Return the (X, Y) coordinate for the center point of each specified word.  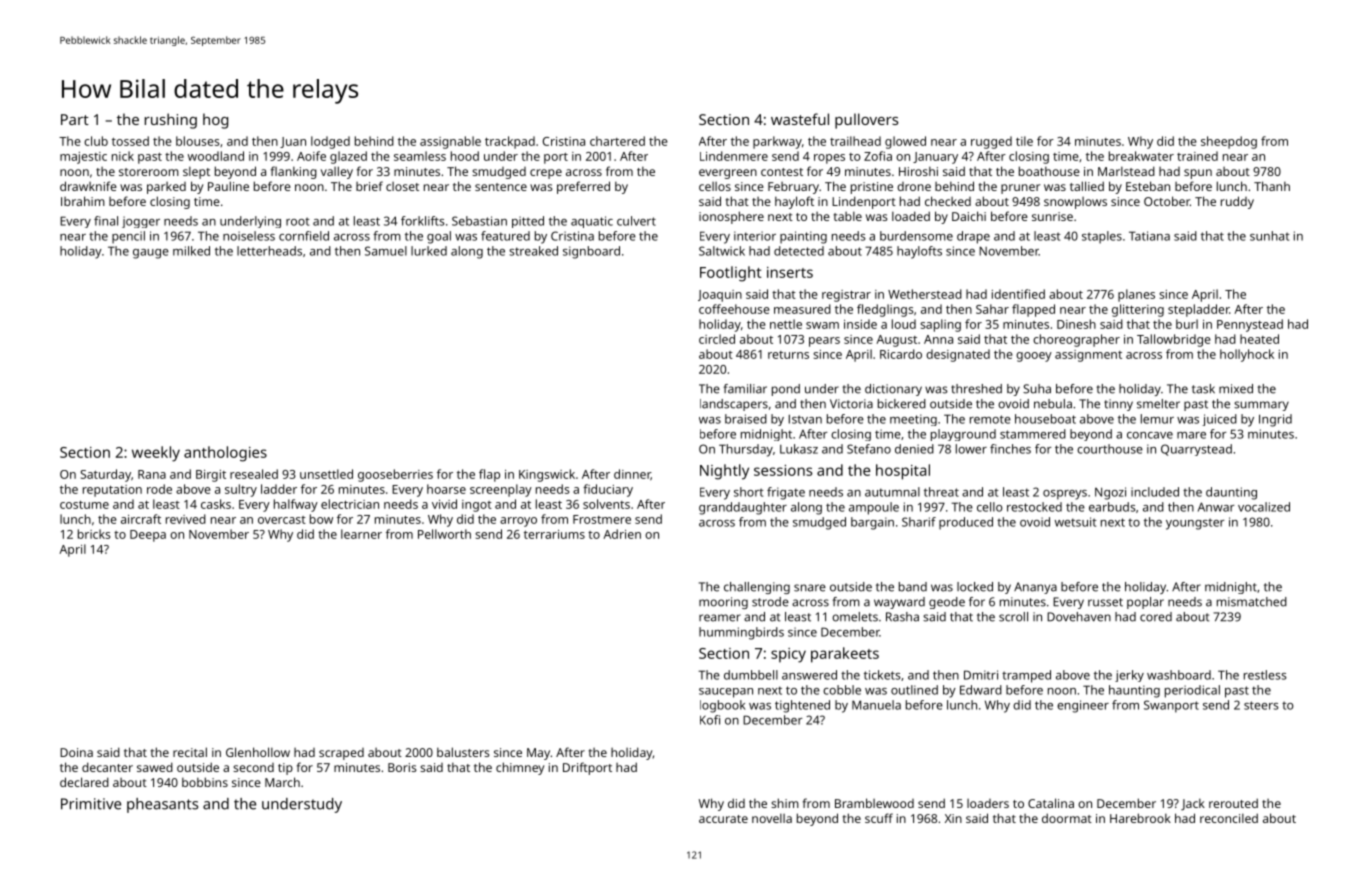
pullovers (866, 121)
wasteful (800, 119)
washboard (1179, 675)
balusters (463, 752)
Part (75, 119)
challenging (757, 588)
